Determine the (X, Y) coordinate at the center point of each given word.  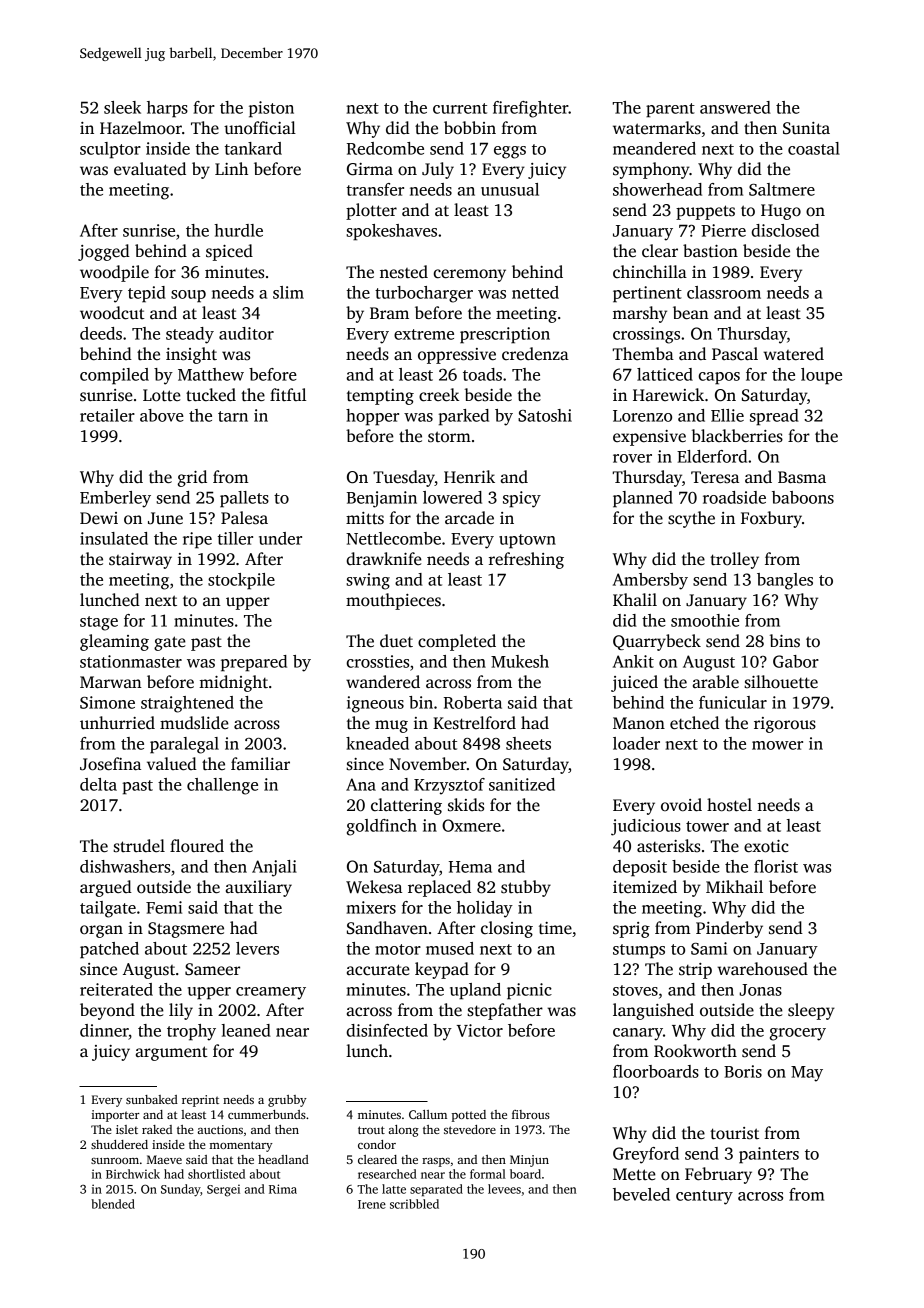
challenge (222, 786)
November (428, 763)
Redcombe (385, 148)
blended (113, 1204)
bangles (785, 581)
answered (735, 107)
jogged (104, 252)
